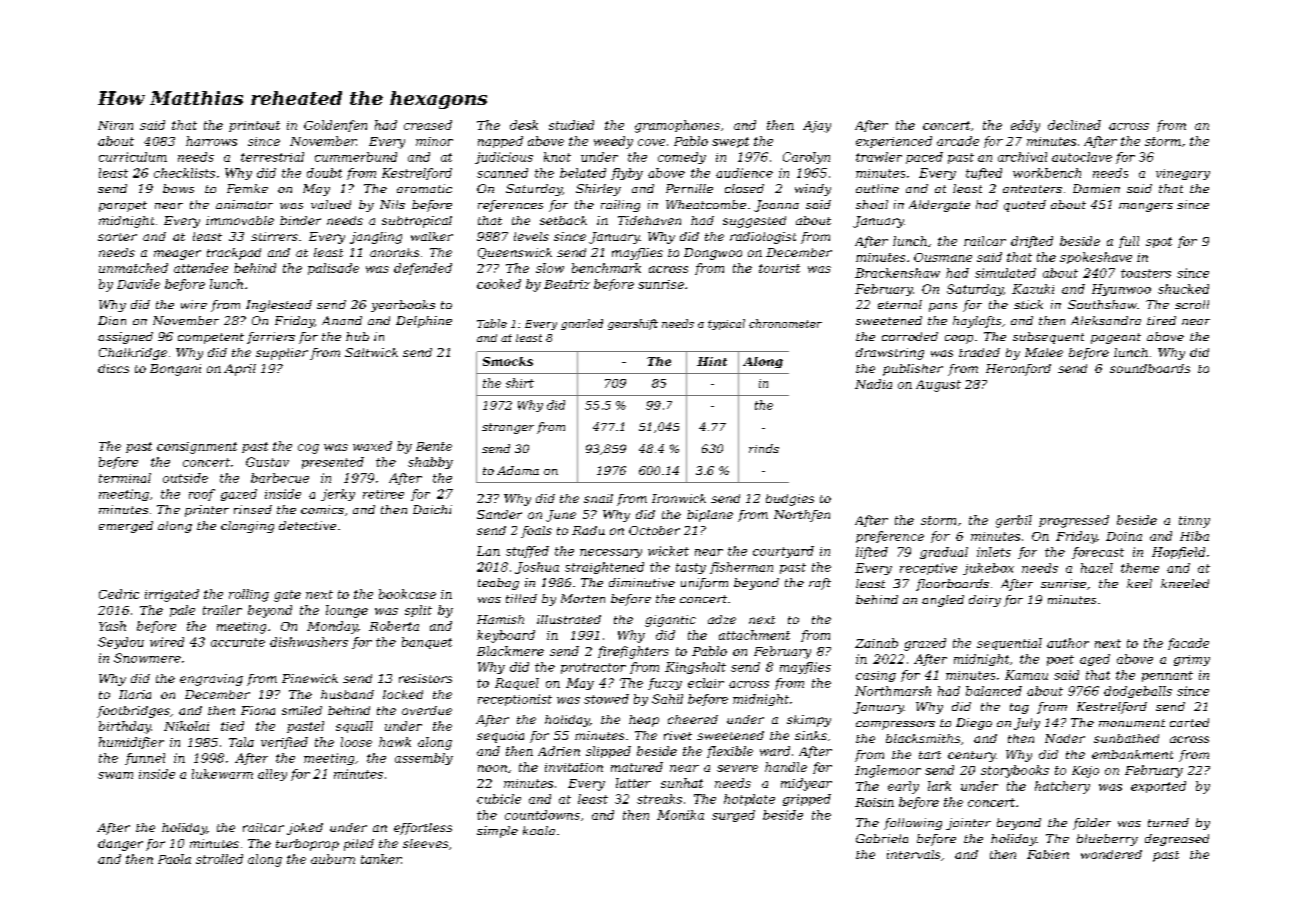  What do you see at coordinates (333, 859) in the image?
I see `auburn` at bounding box center [333, 859].
